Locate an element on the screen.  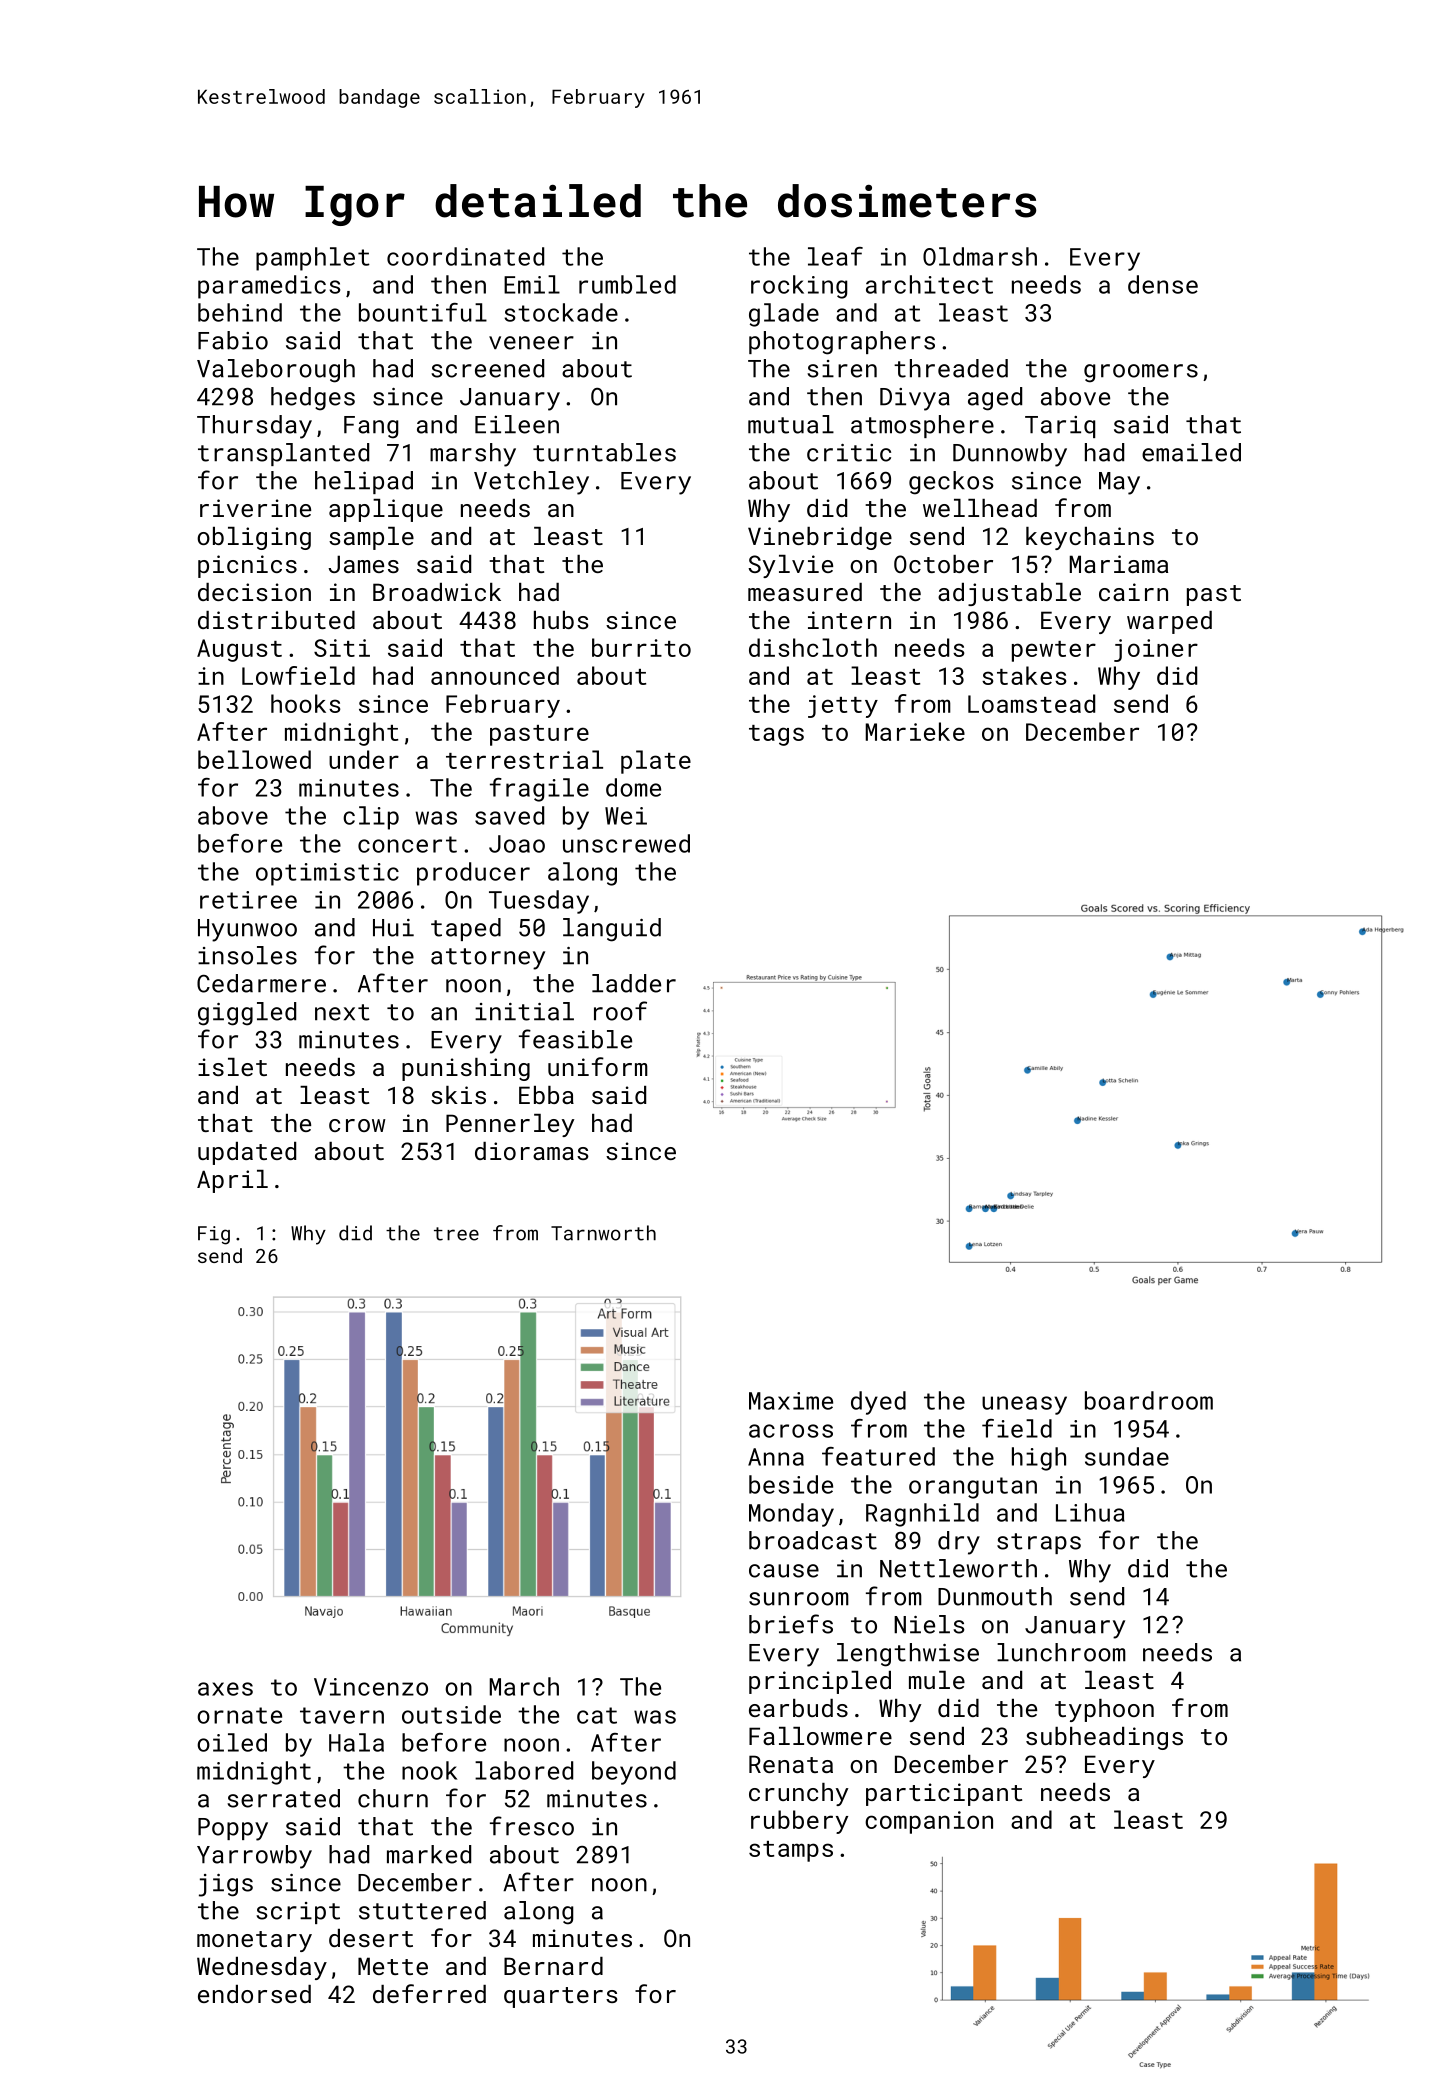
Loamstead is located at coordinates (1031, 703).
